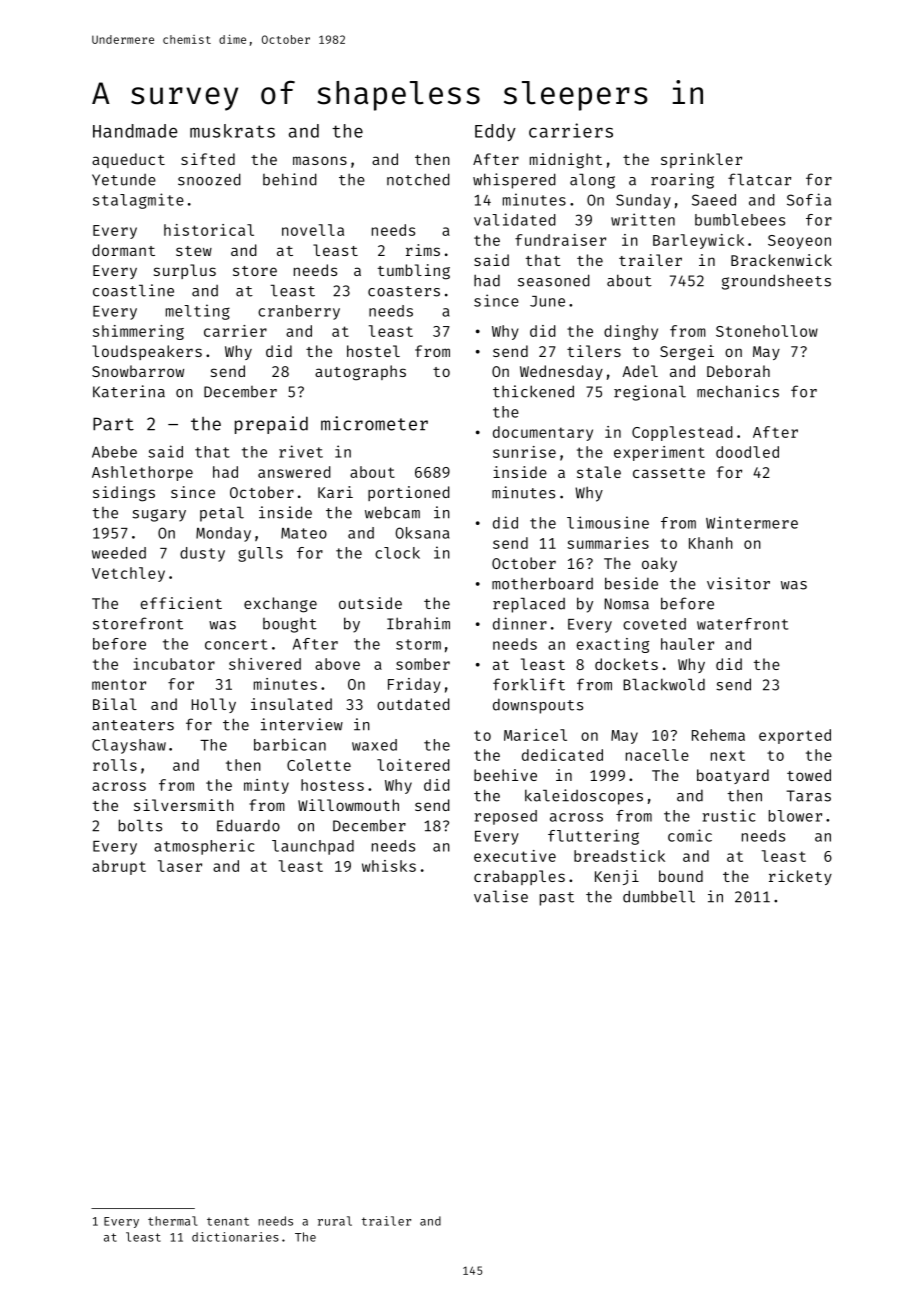 Image resolution: width=924 pixels, height=1308 pixels. Describe the element at coordinates (228, 1221) in the screenshot. I see `tenant` at that location.
